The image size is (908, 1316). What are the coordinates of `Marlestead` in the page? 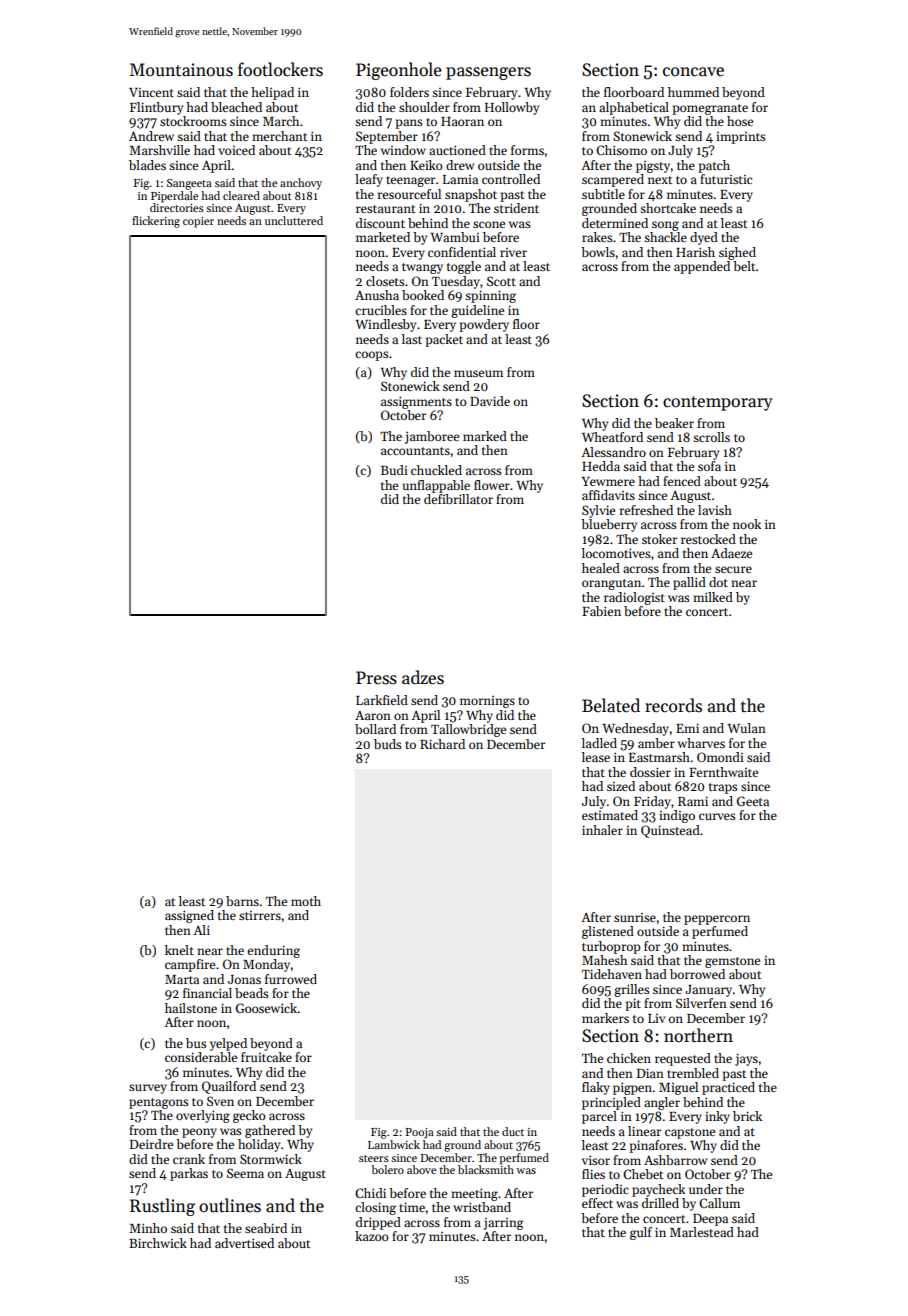 It's located at (702, 1232).
